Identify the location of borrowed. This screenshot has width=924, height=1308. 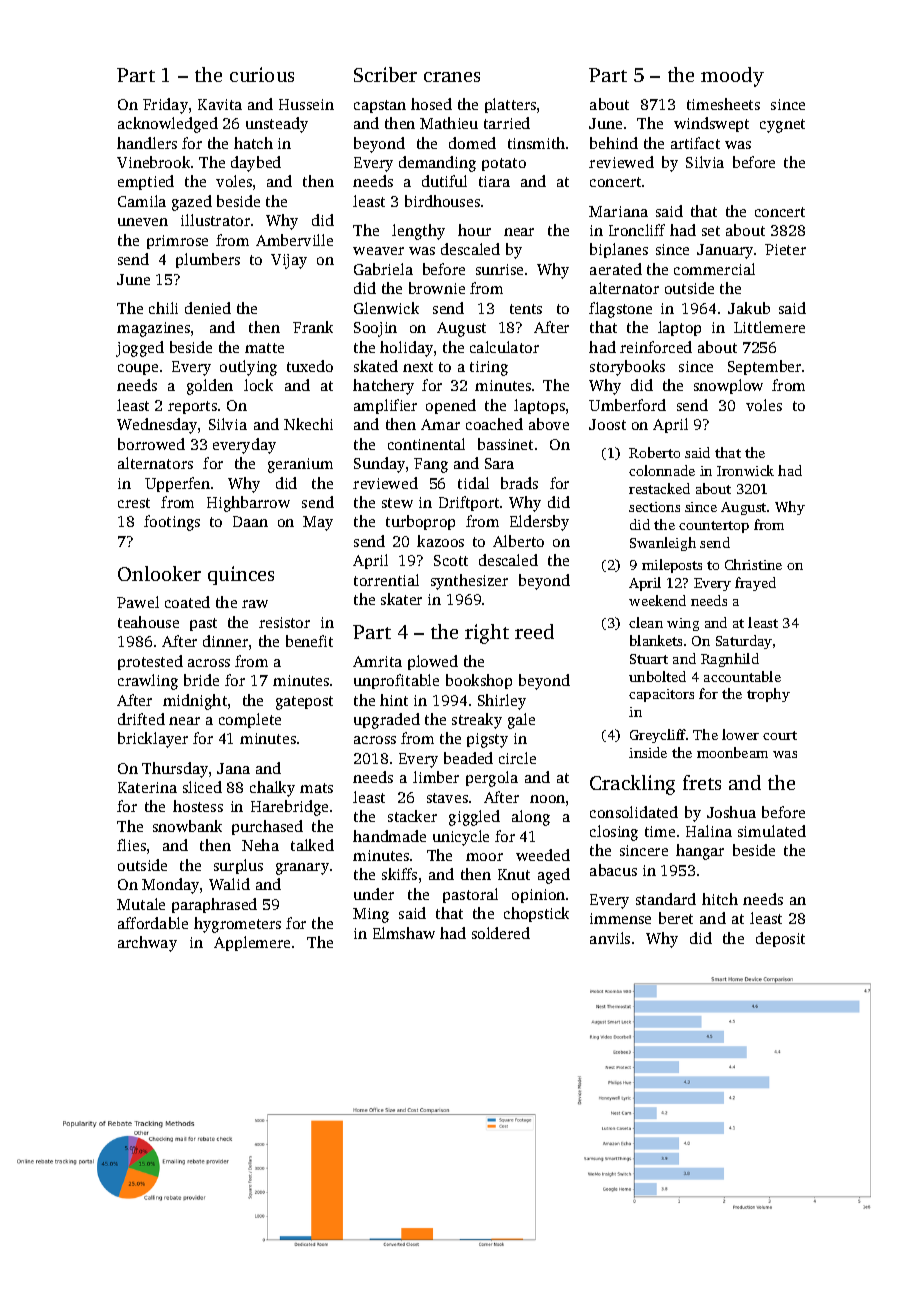
(151, 444).
